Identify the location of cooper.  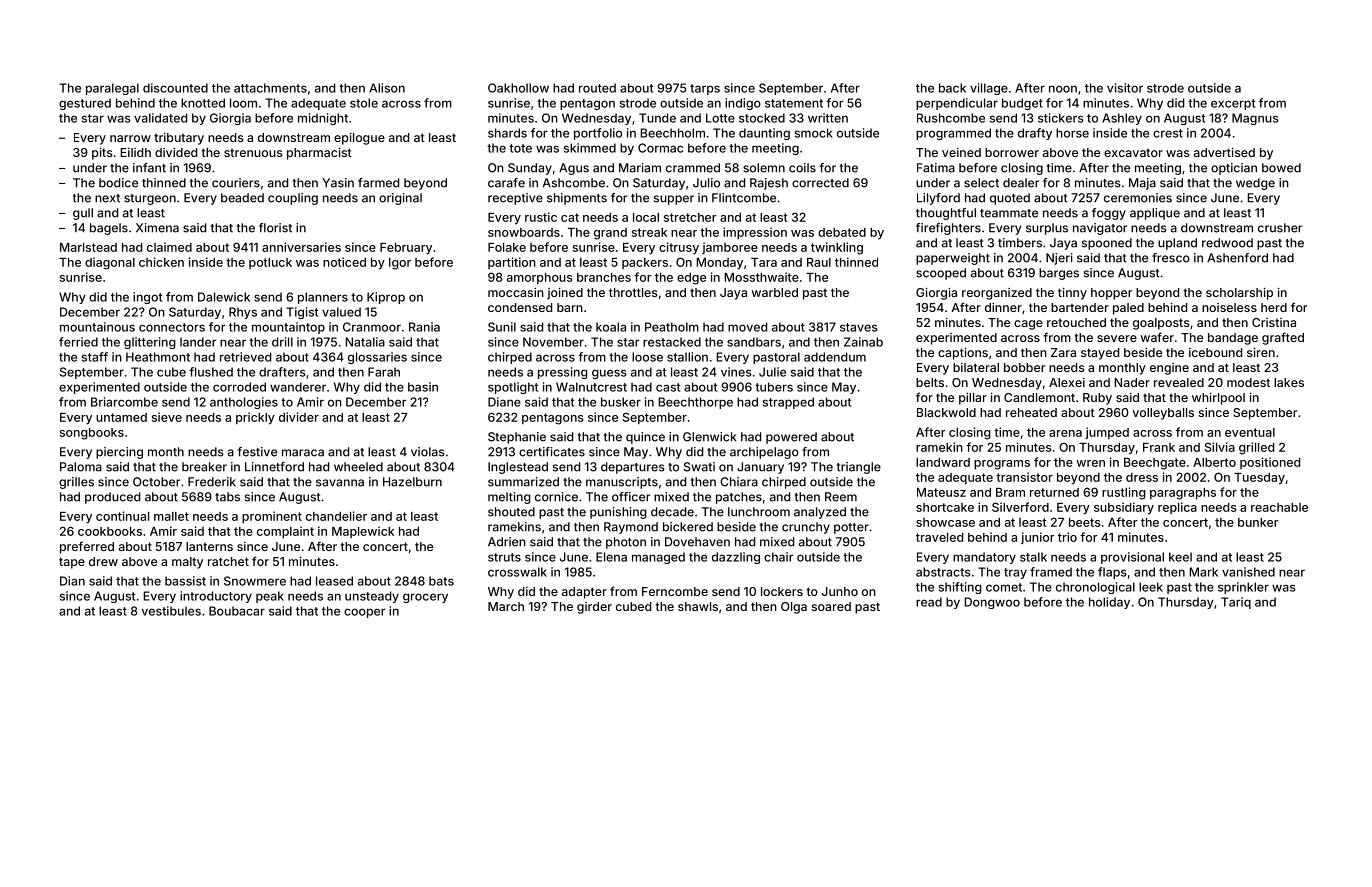
(365, 613).
